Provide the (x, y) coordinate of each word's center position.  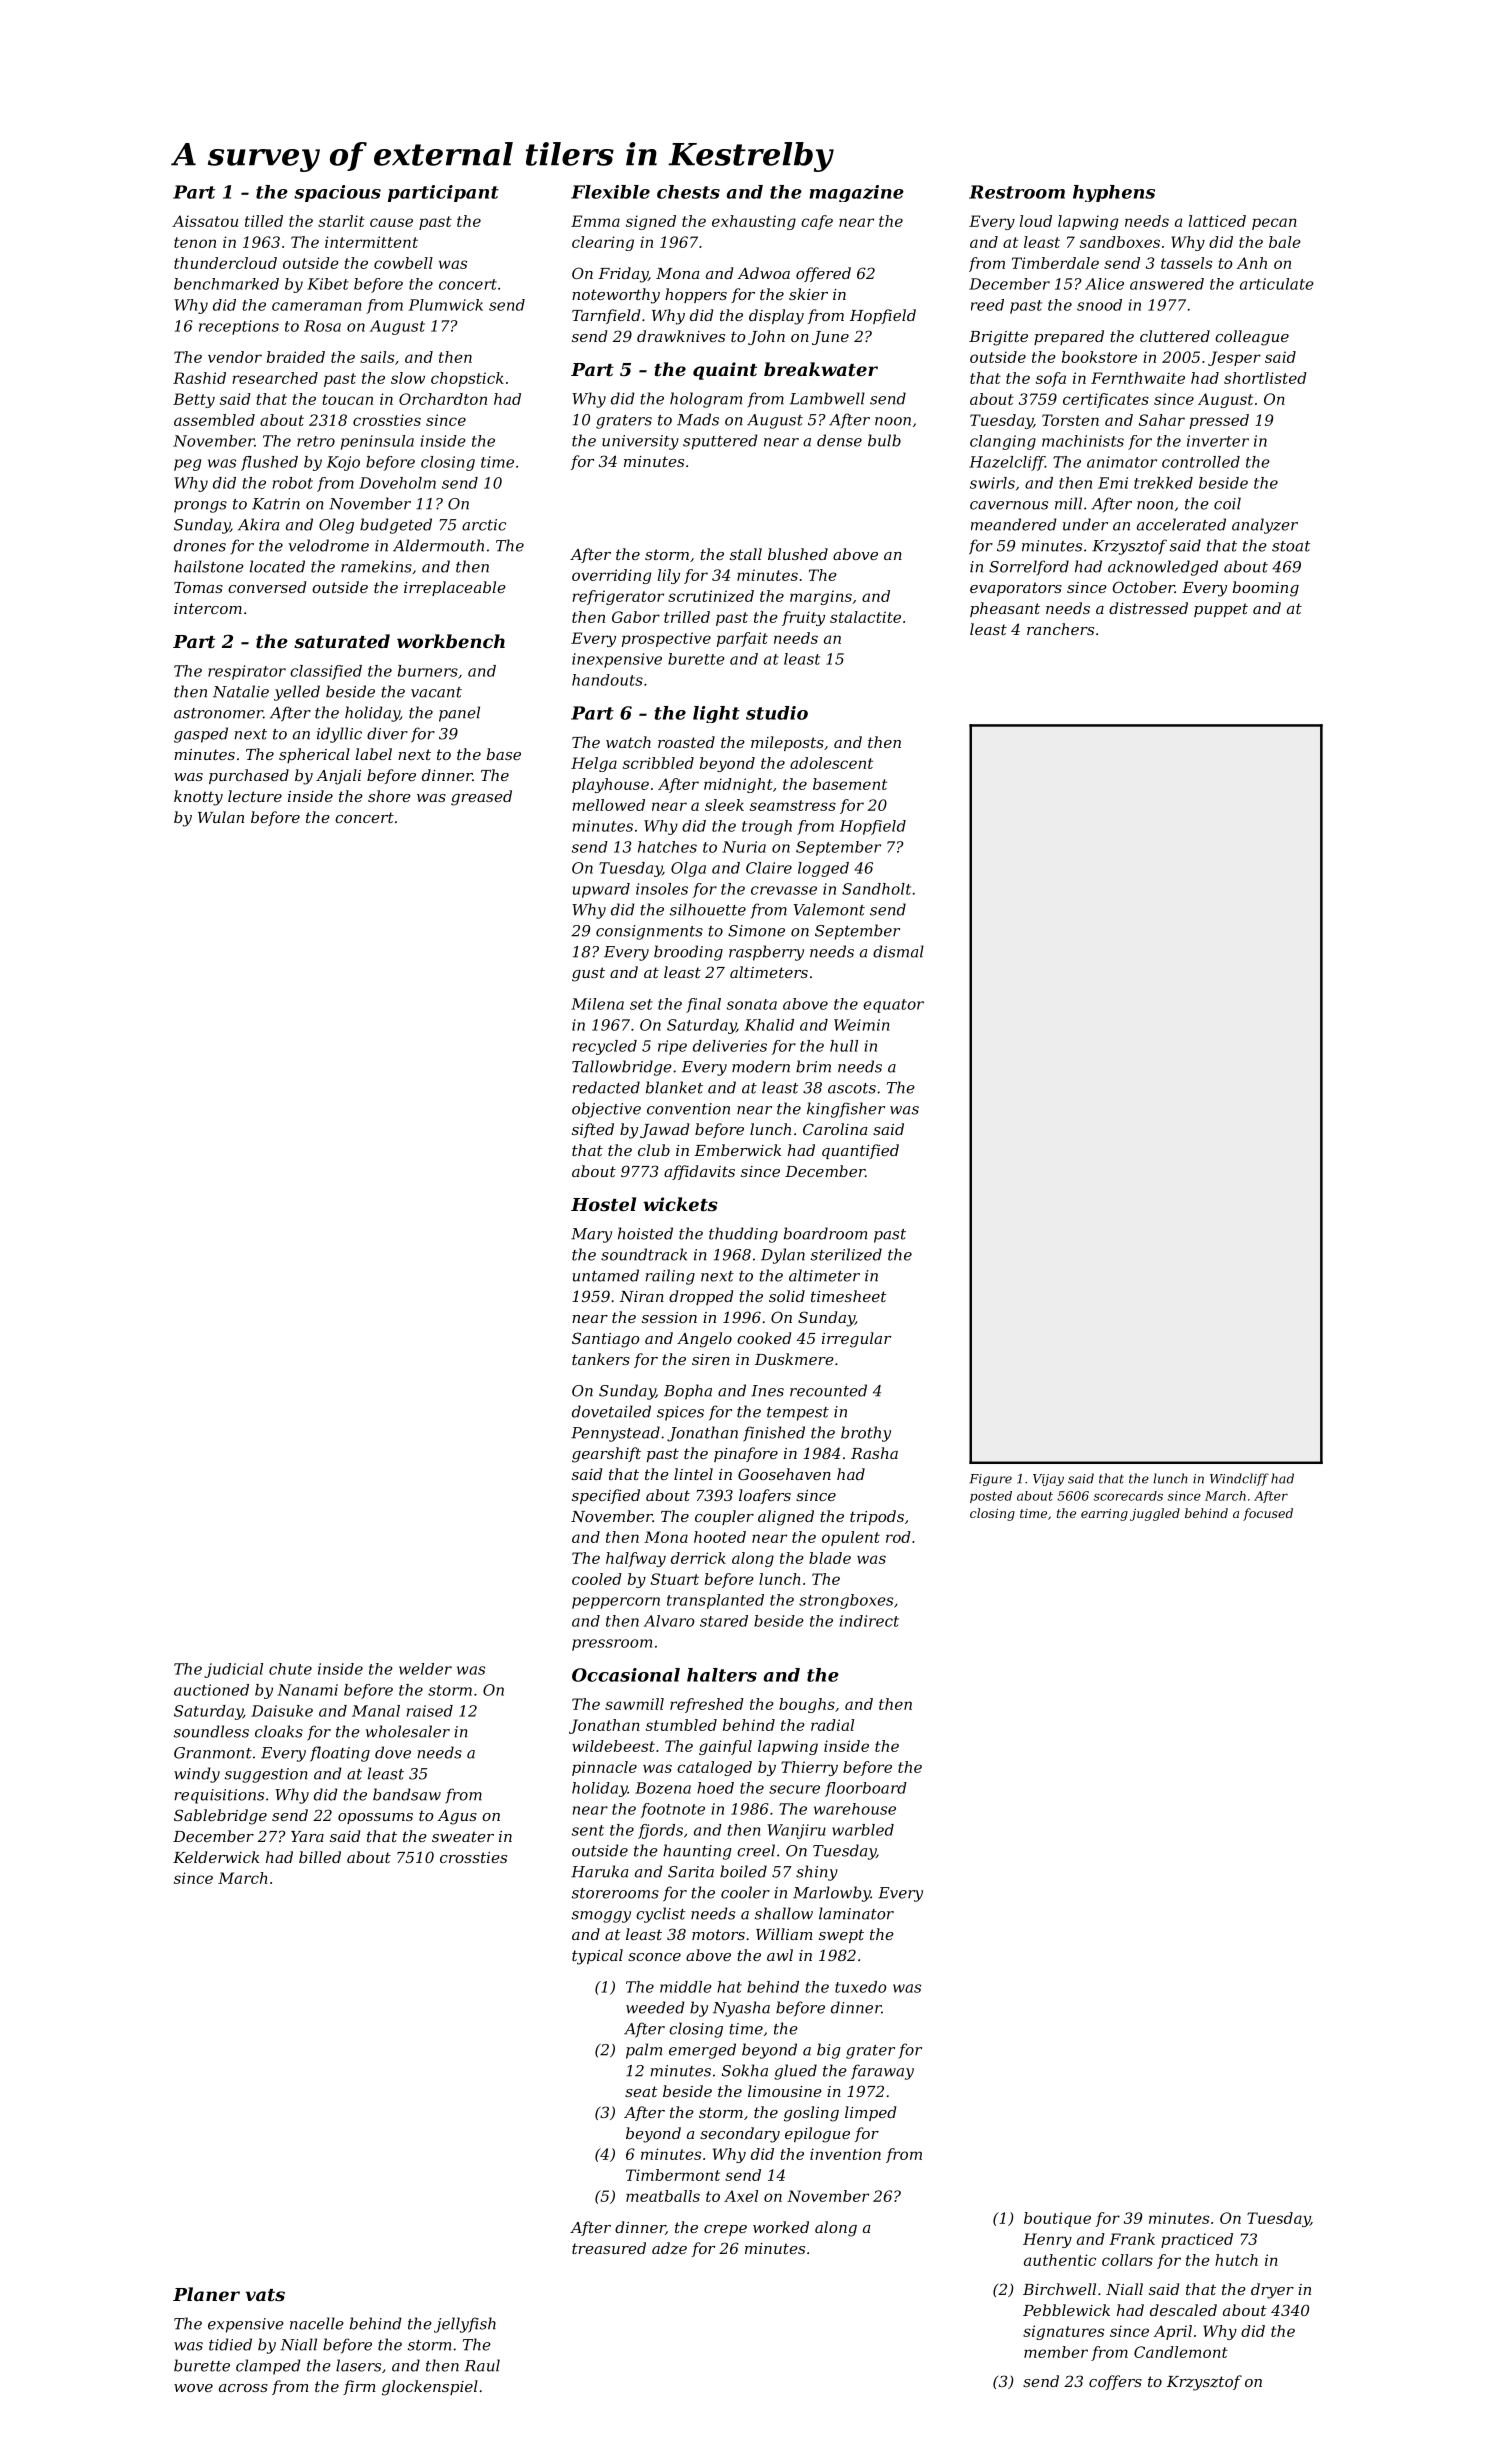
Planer (206, 2294)
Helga (594, 764)
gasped (201, 735)
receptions (239, 327)
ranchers (1060, 629)
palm (644, 2051)
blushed (798, 554)
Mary (591, 1235)
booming (1266, 589)
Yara (307, 1836)
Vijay (1048, 1480)
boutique (1057, 2219)
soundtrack (644, 1254)
